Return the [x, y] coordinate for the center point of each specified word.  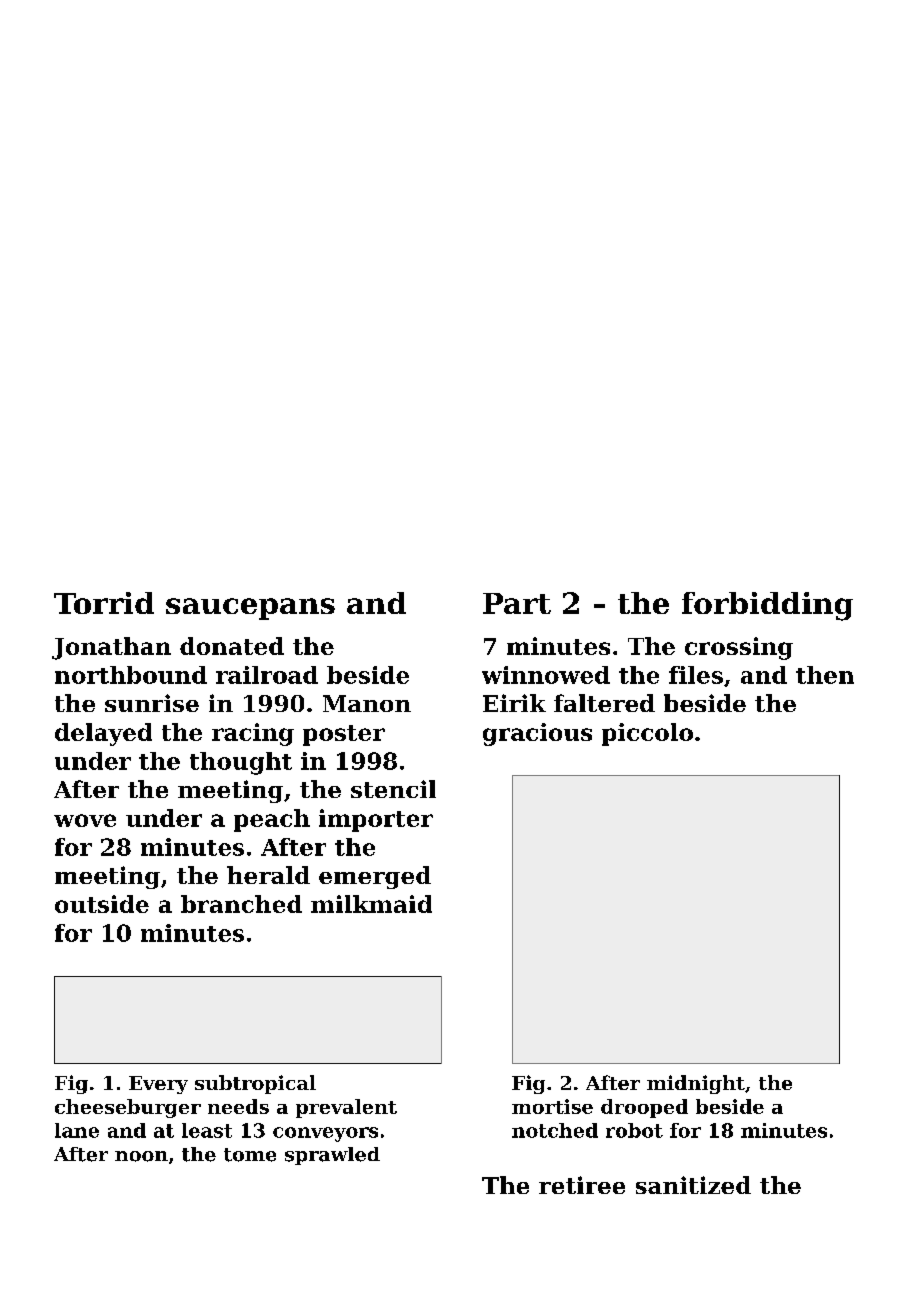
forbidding [767, 606]
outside [102, 904]
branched [241, 904]
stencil [393, 789]
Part [517, 603]
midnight [696, 1084]
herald [268, 875]
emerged [375, 877]
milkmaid [371, 904]
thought [241, 763]
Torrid [104, 603]
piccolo [647, 734]
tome [250, 1155]
